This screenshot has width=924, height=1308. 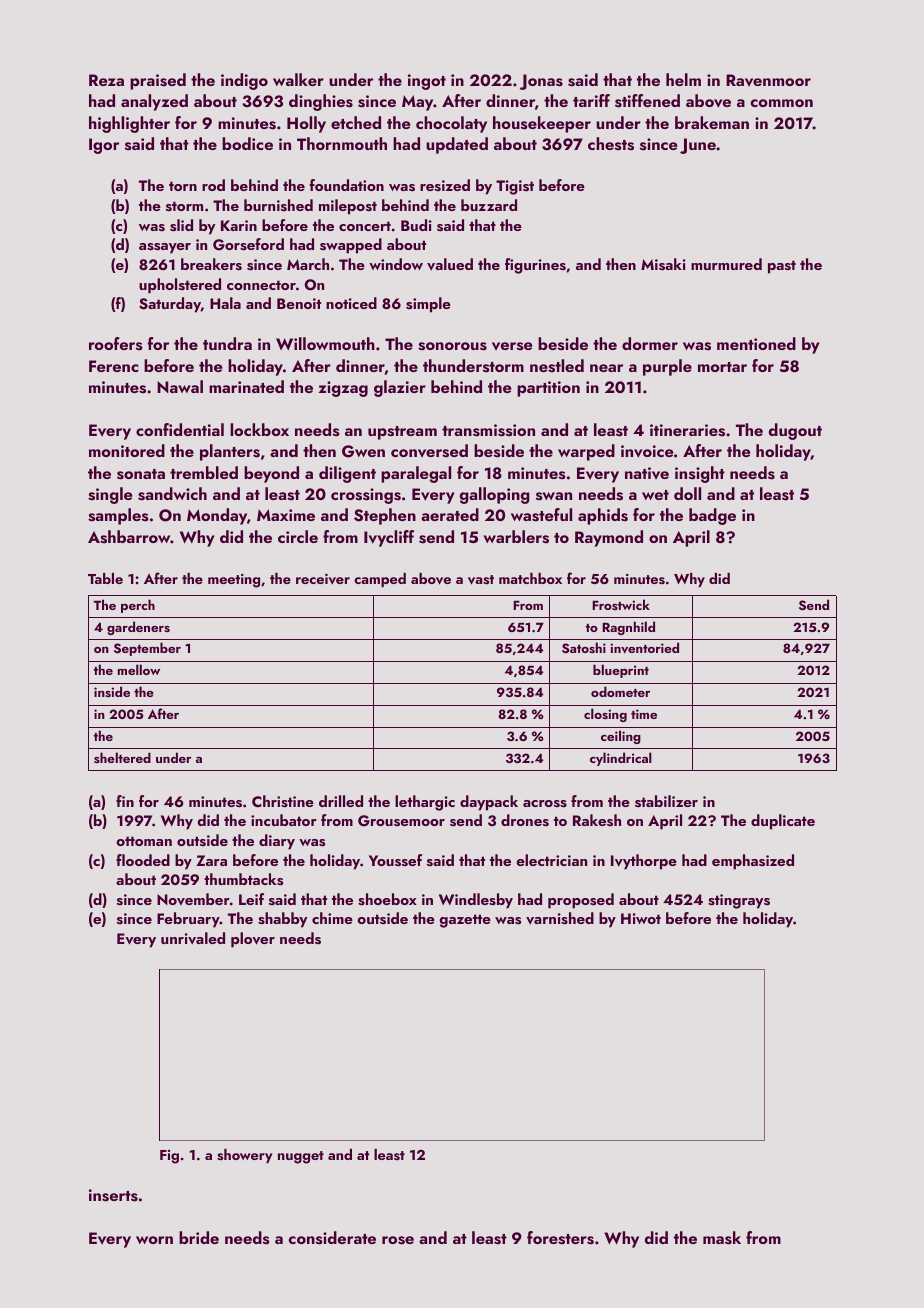 I want to click on bride, so click(x=199, y=1237).
